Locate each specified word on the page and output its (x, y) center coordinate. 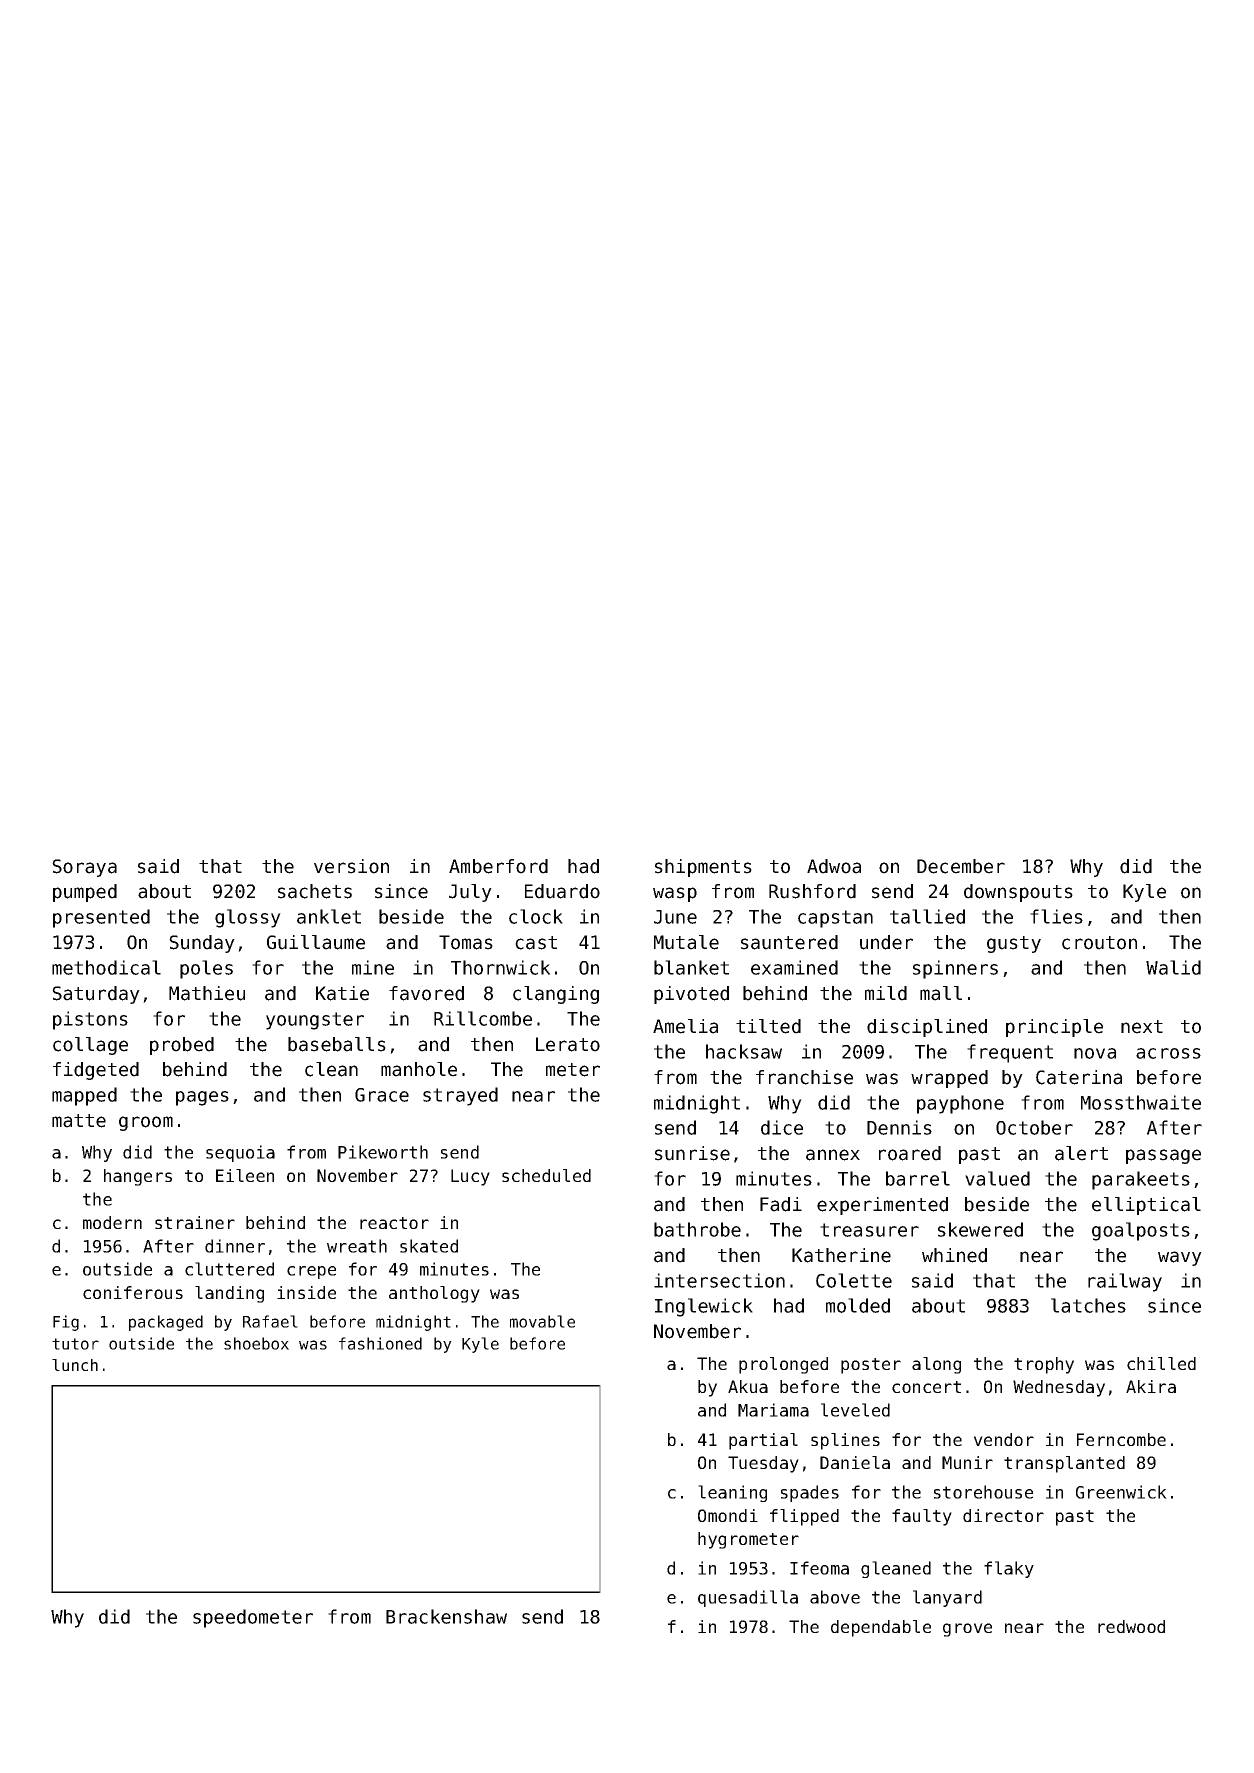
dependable (881, 1628)
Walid (1173, 967)
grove (967, 1630)
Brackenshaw (446, 1616)
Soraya (84, 868)
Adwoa (834, 866)
